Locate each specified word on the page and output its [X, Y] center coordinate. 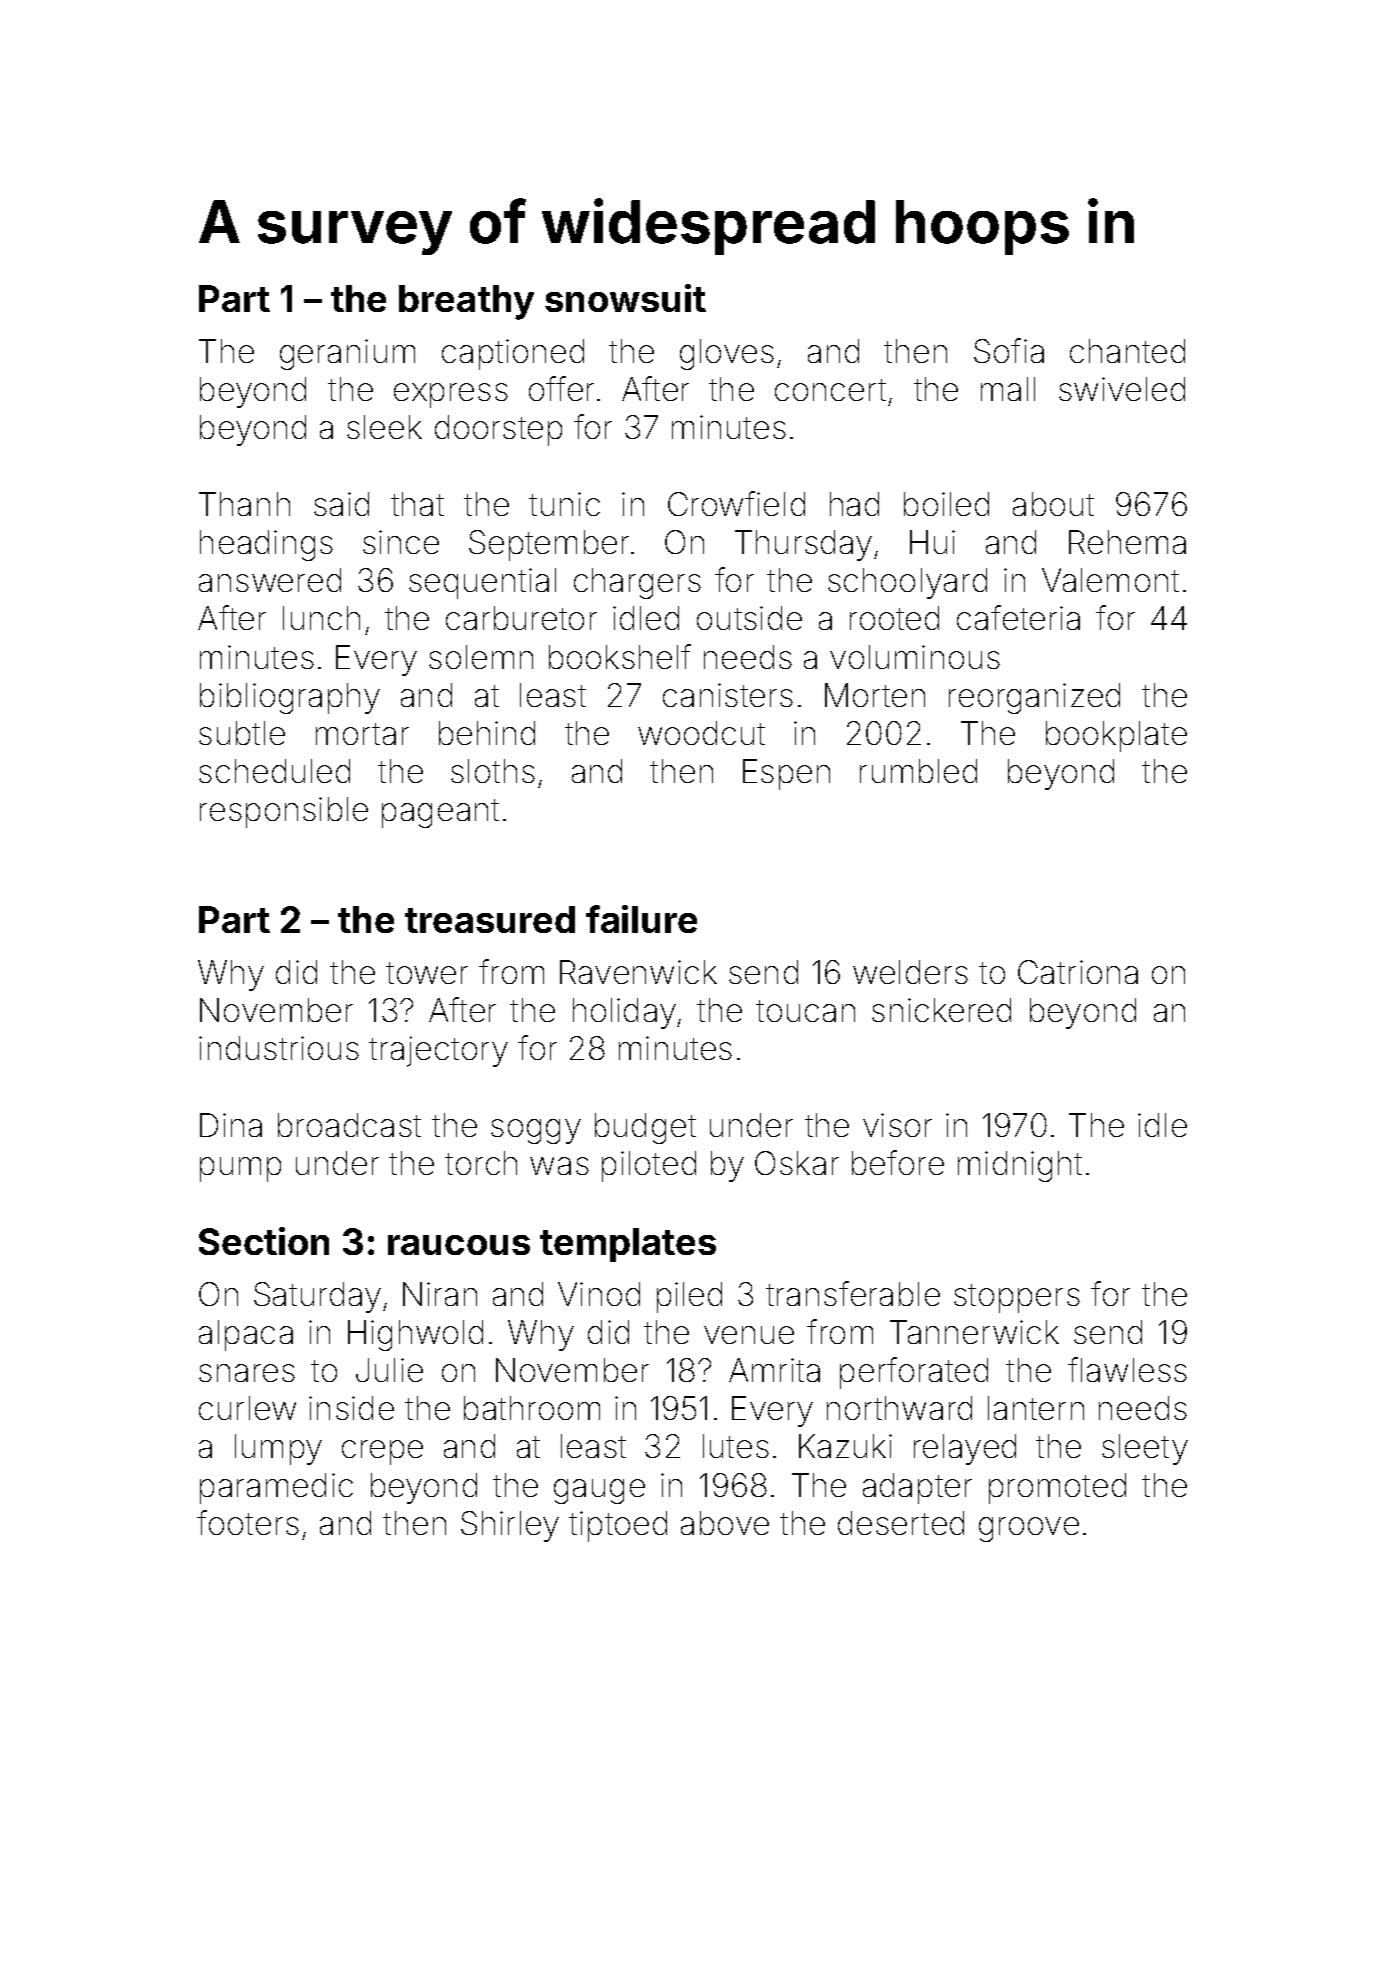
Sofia [1009, 350]
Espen [786, 774]
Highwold [415, 1335]
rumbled [918, 771]
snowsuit [625, 298]
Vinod [599, 1294]
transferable [853, 1293]
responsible [284, 812]
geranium [347, 354]
